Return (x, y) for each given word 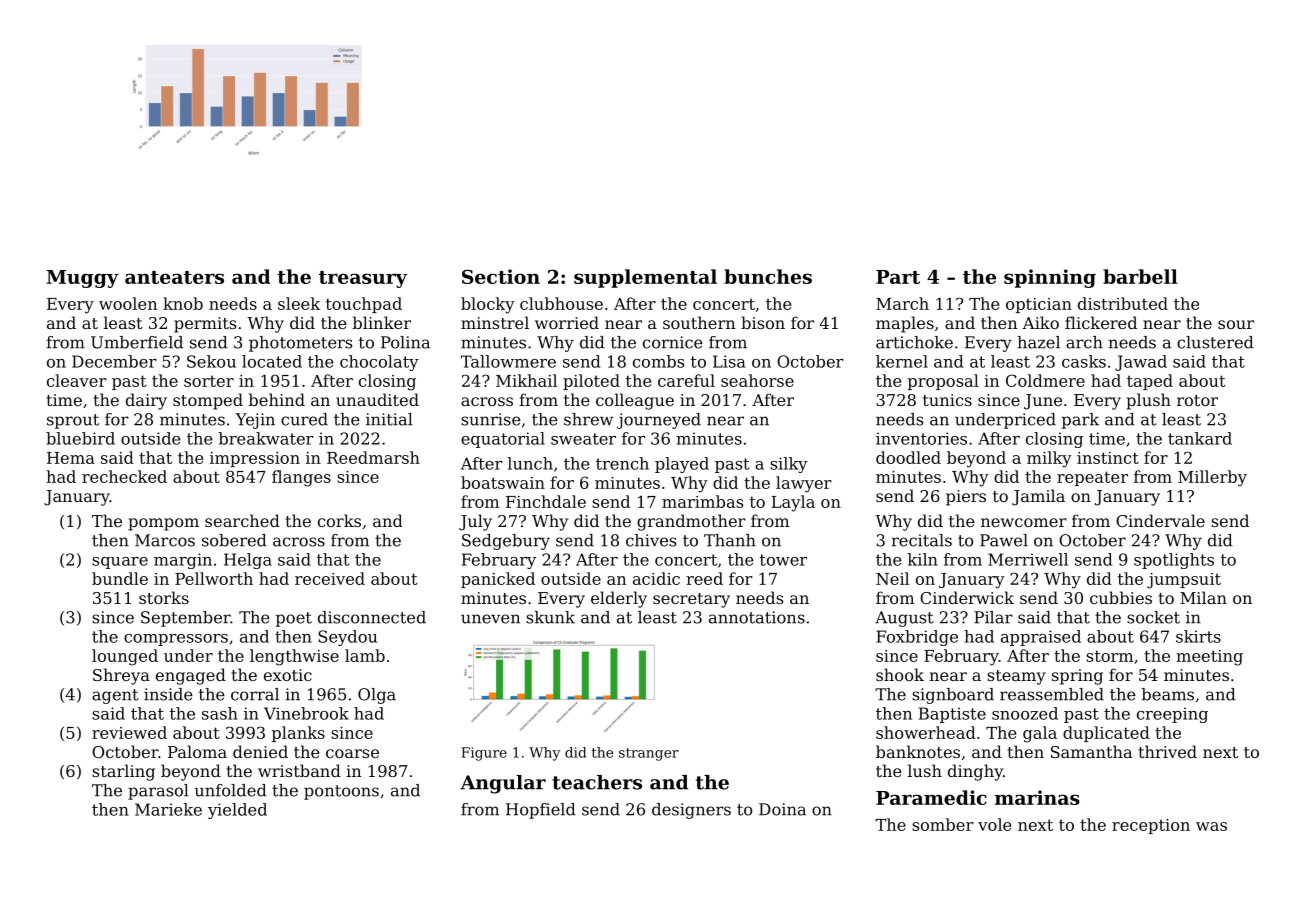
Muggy (83, 279)
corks (339, 520)
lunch (530, 463)
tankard (1200, 438)
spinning (1050, 278)
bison (763, 322)
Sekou (211, 361)
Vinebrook (306, 713)
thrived (1168, 751)
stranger (649, 754)
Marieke (168, 809)
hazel (1038, 342)
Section (501, 276)
